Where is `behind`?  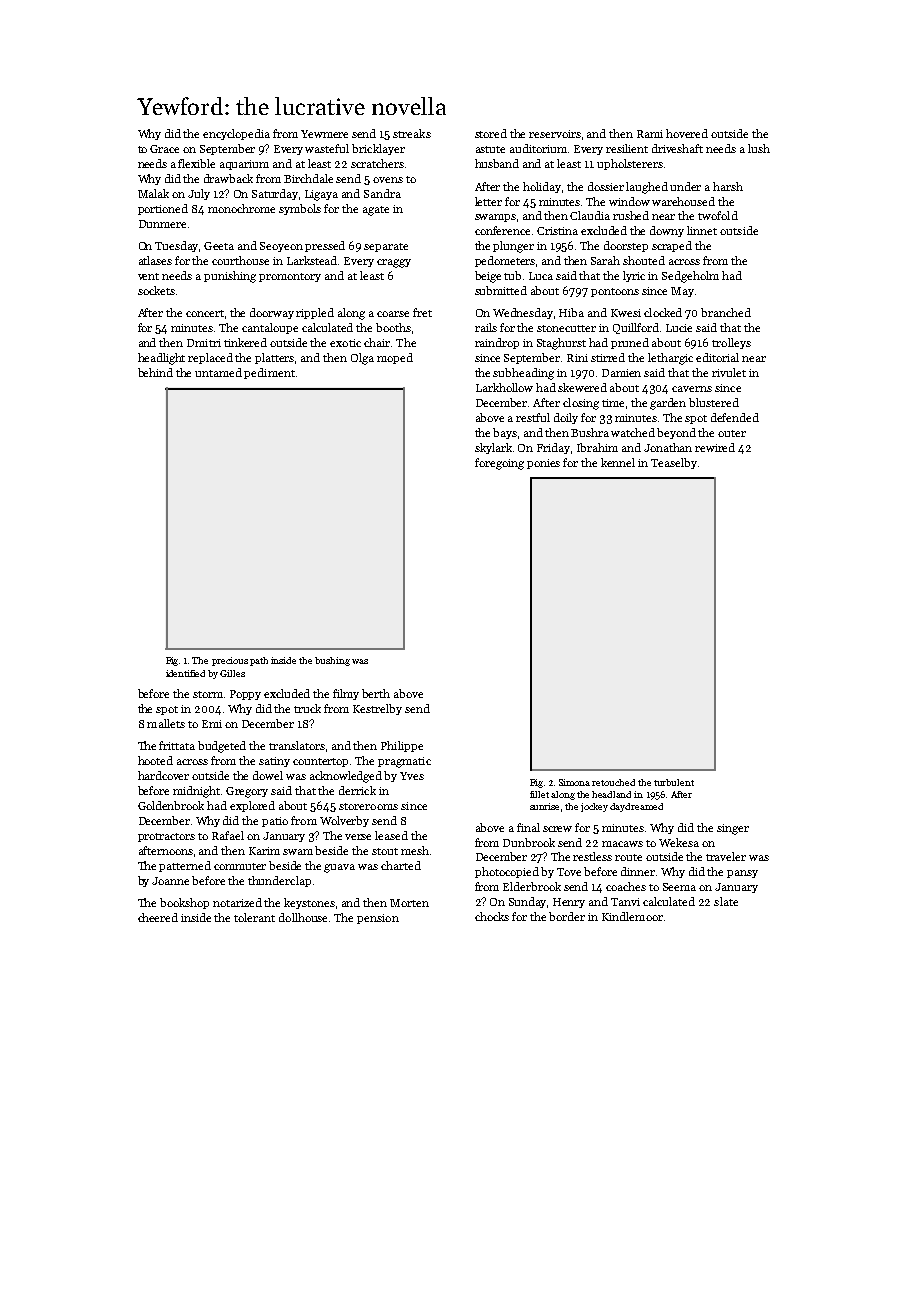
behind is located at coordinates (155, 372).
